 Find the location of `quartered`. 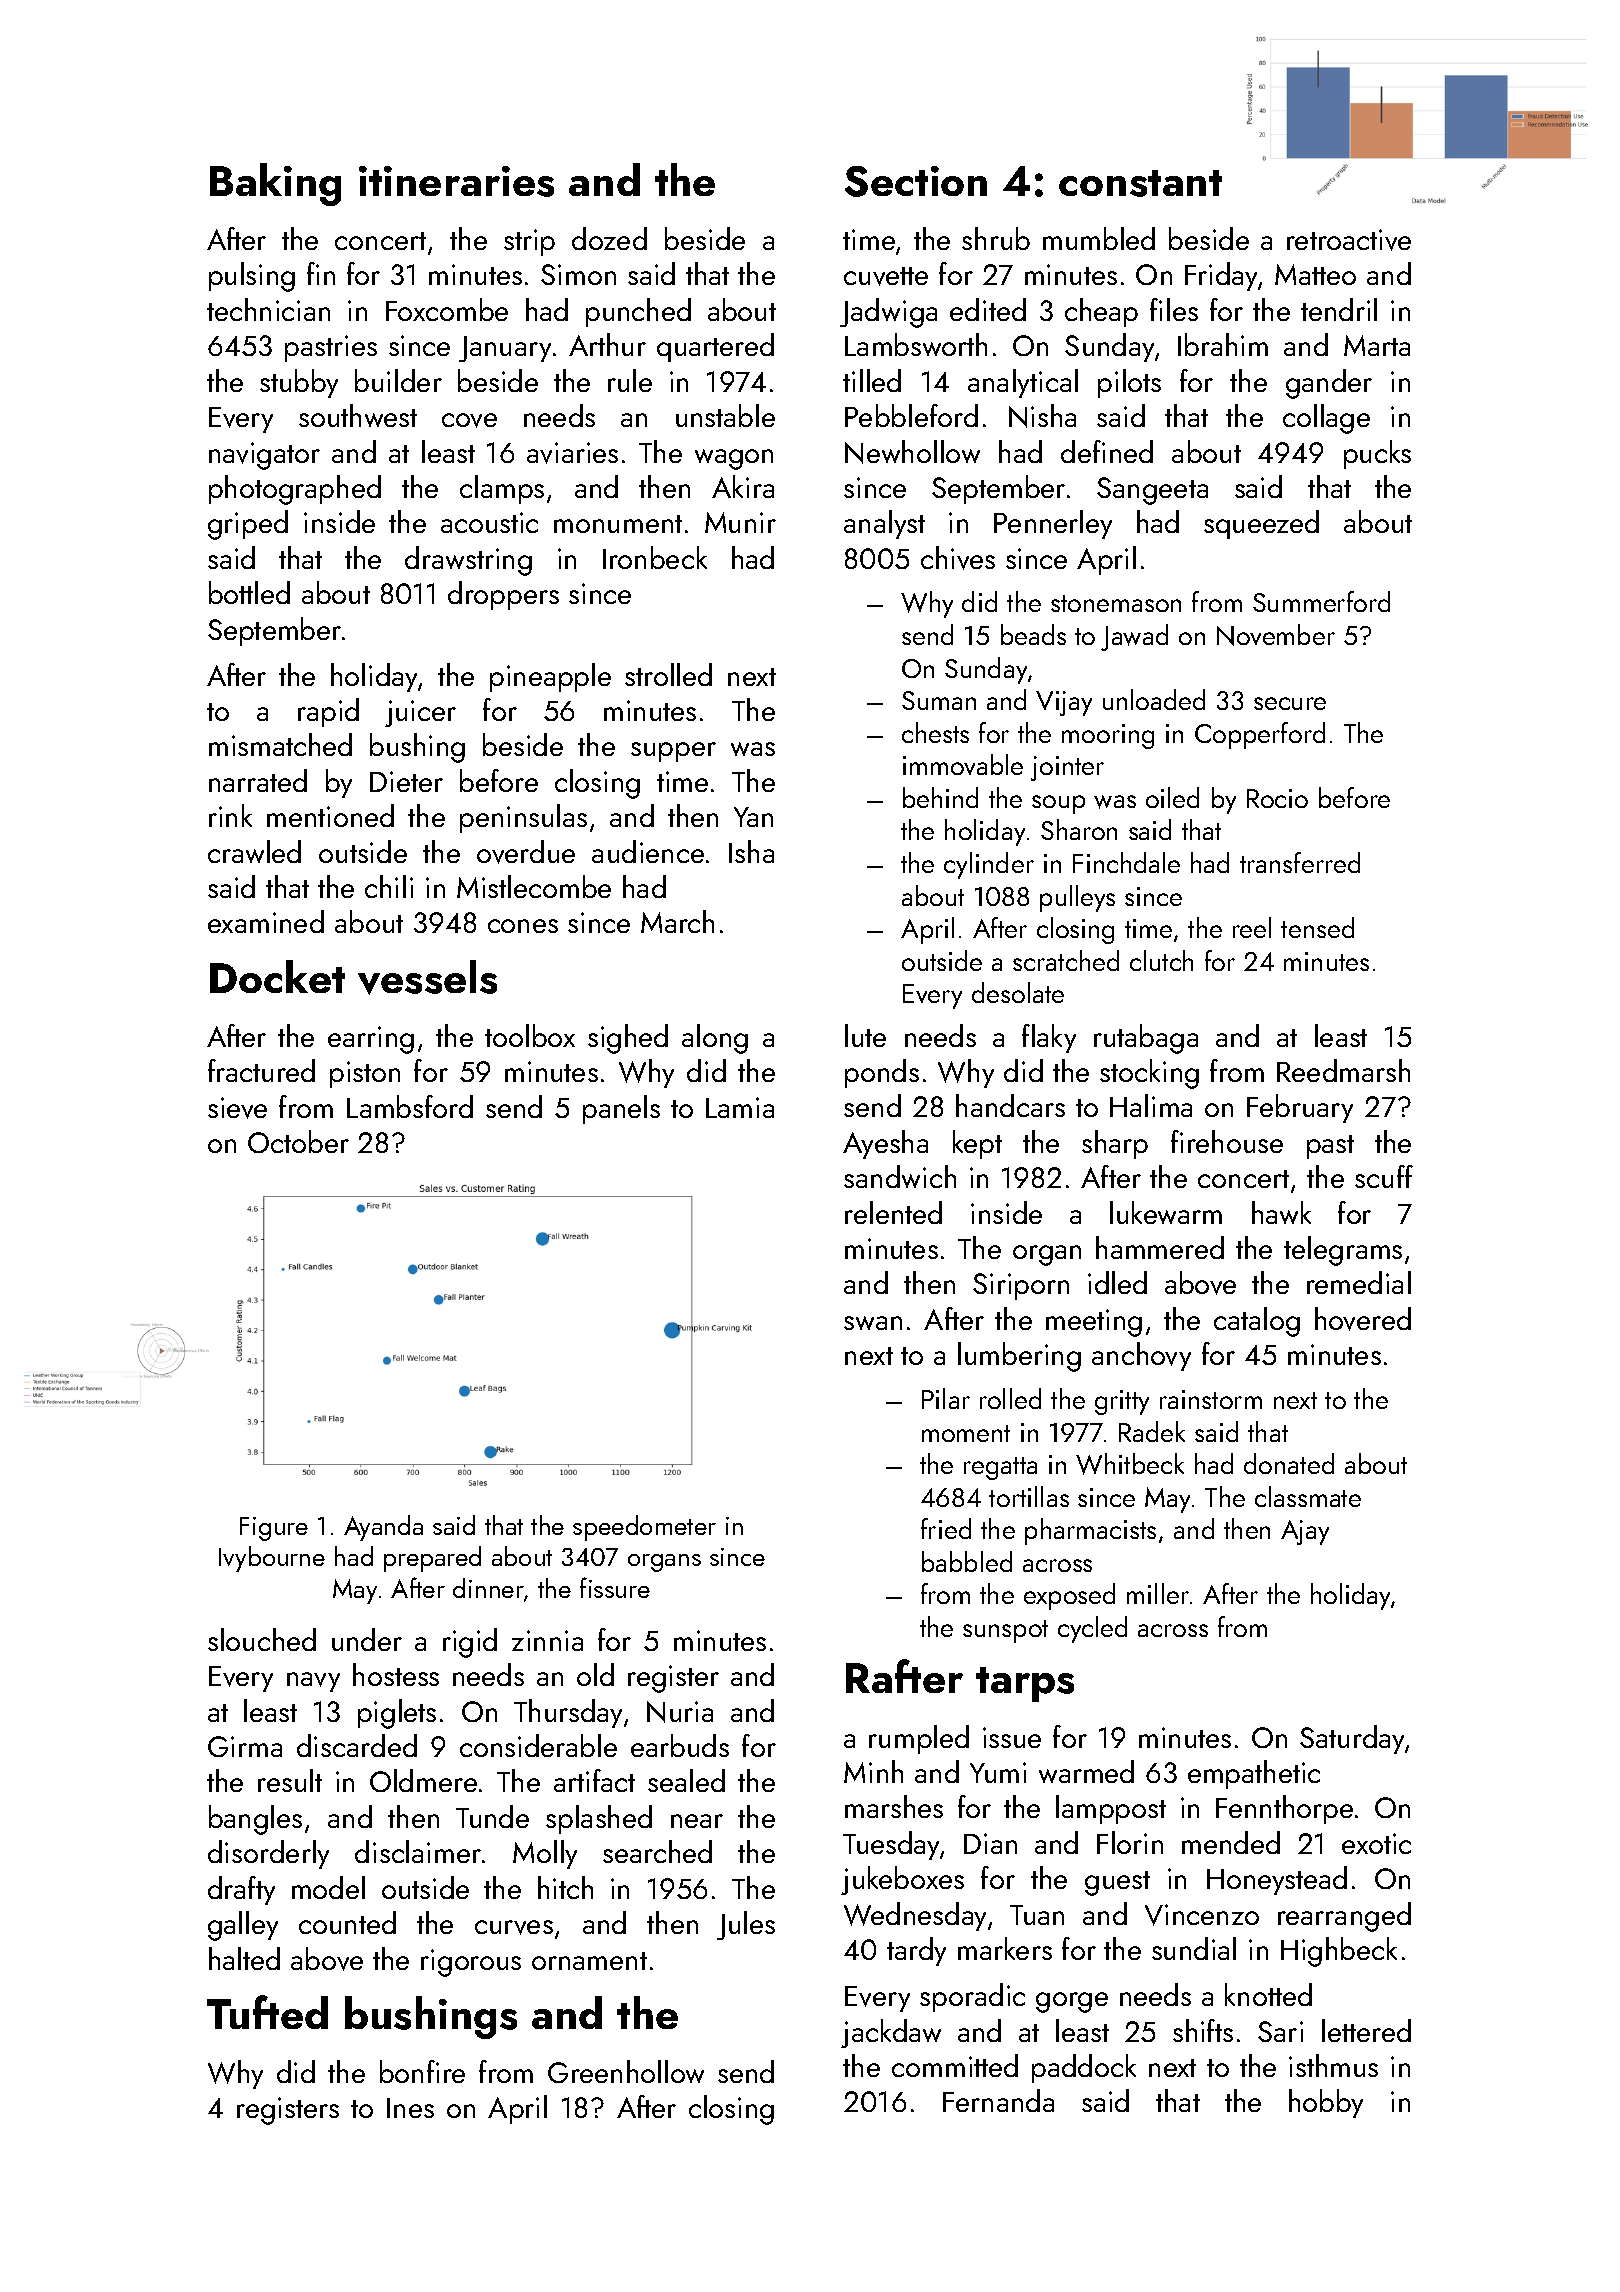

quartered is located at coordinates (715, 347).
